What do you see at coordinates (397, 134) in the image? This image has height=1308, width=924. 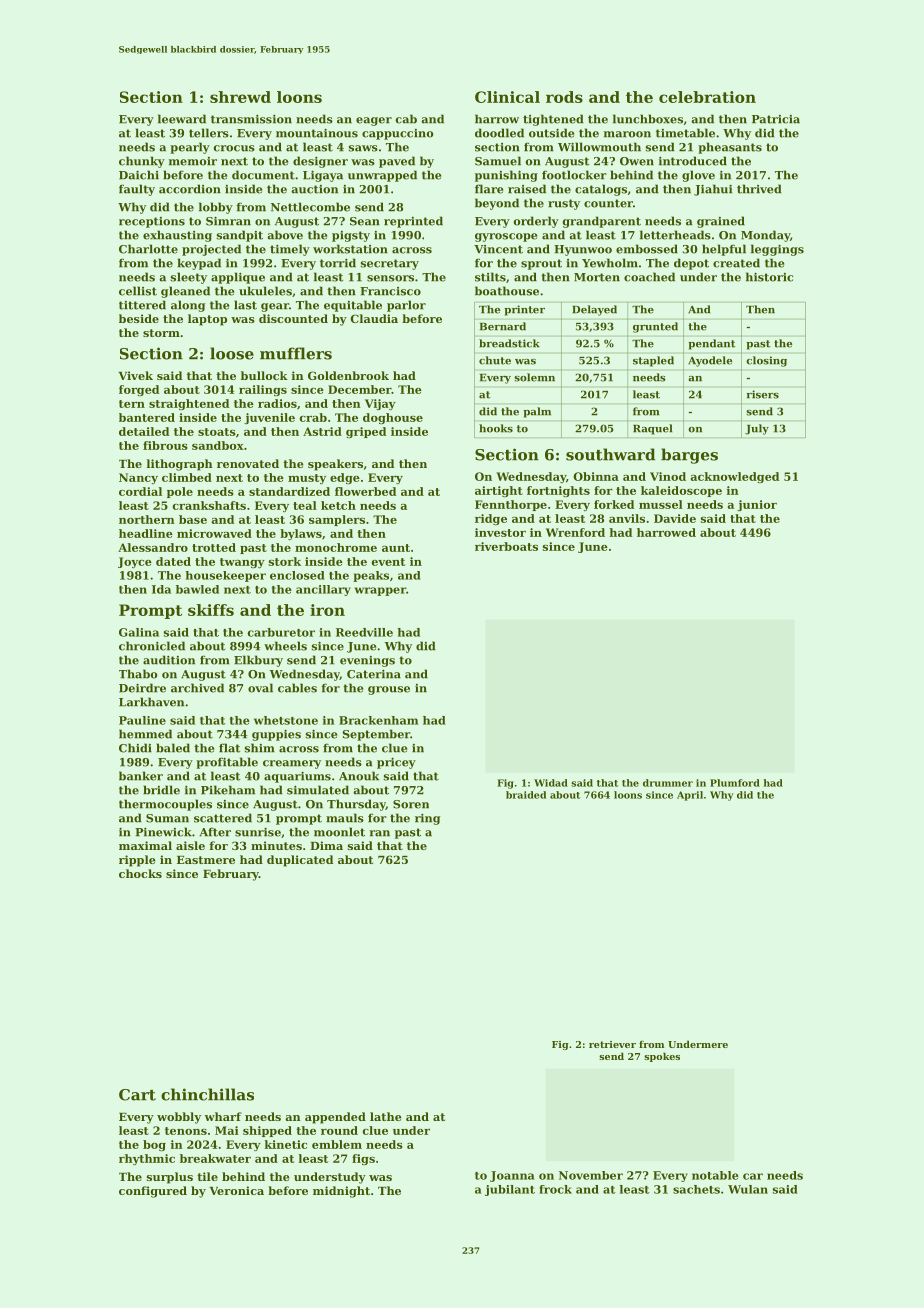 I see `cappuccino` at bounding box center [397, 134].
